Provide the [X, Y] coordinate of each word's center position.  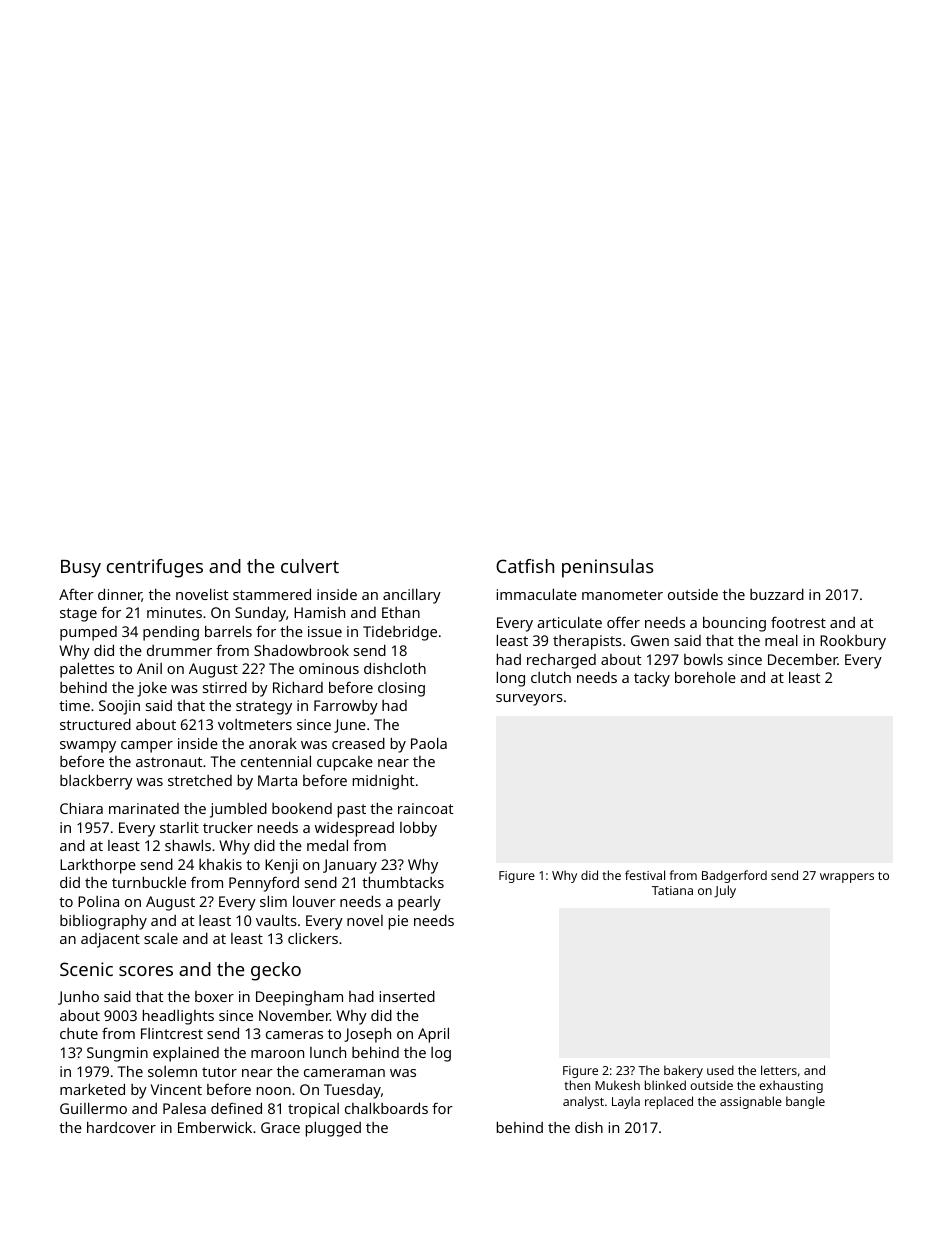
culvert [310, 566]
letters [779, 1070]
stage [78, 615]
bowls [703, 659]
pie [398, 922]
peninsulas [607, 568]
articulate [569, 622]
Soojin [119, 707]
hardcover [121, 1127]
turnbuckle [149, 882]
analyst [583, 1102]
